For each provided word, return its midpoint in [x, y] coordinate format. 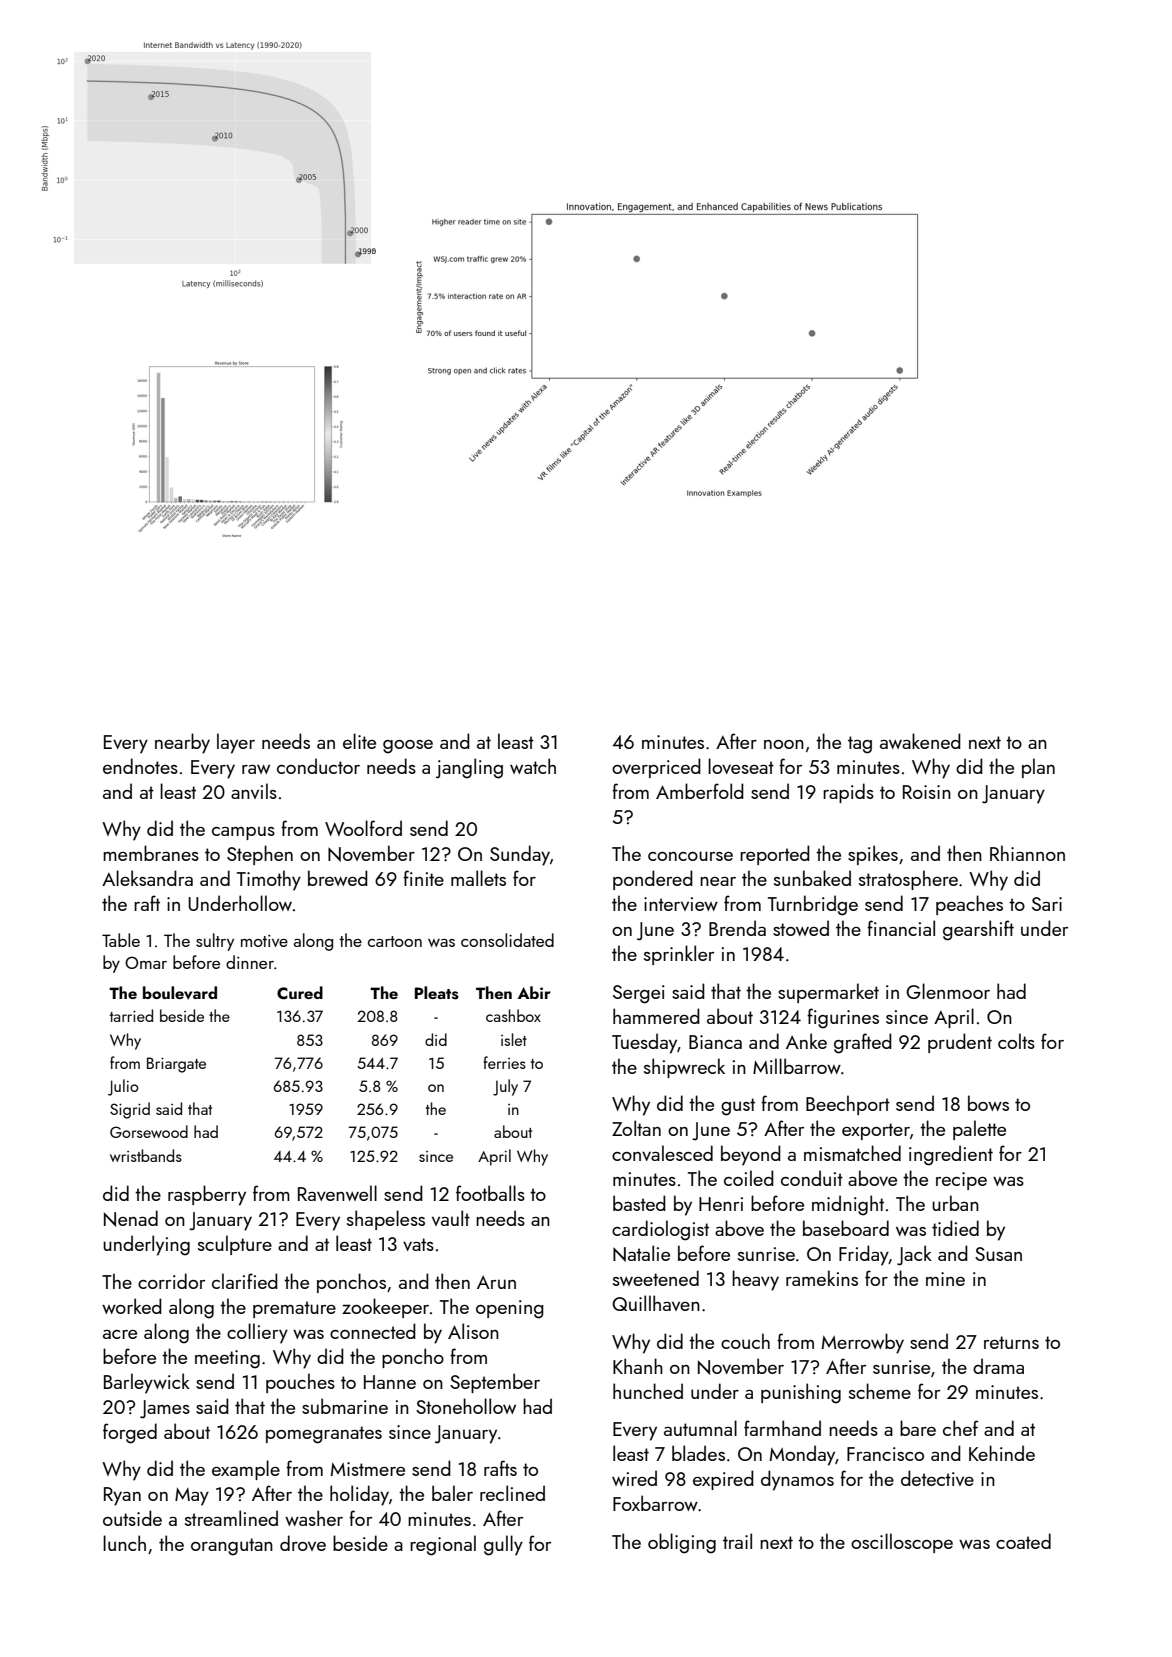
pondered [653, 880]
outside [132, 1518]
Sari [1047, 904]
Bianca [715, 1042]
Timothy [269, 880]
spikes [873, 855]
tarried [131, 1015]
